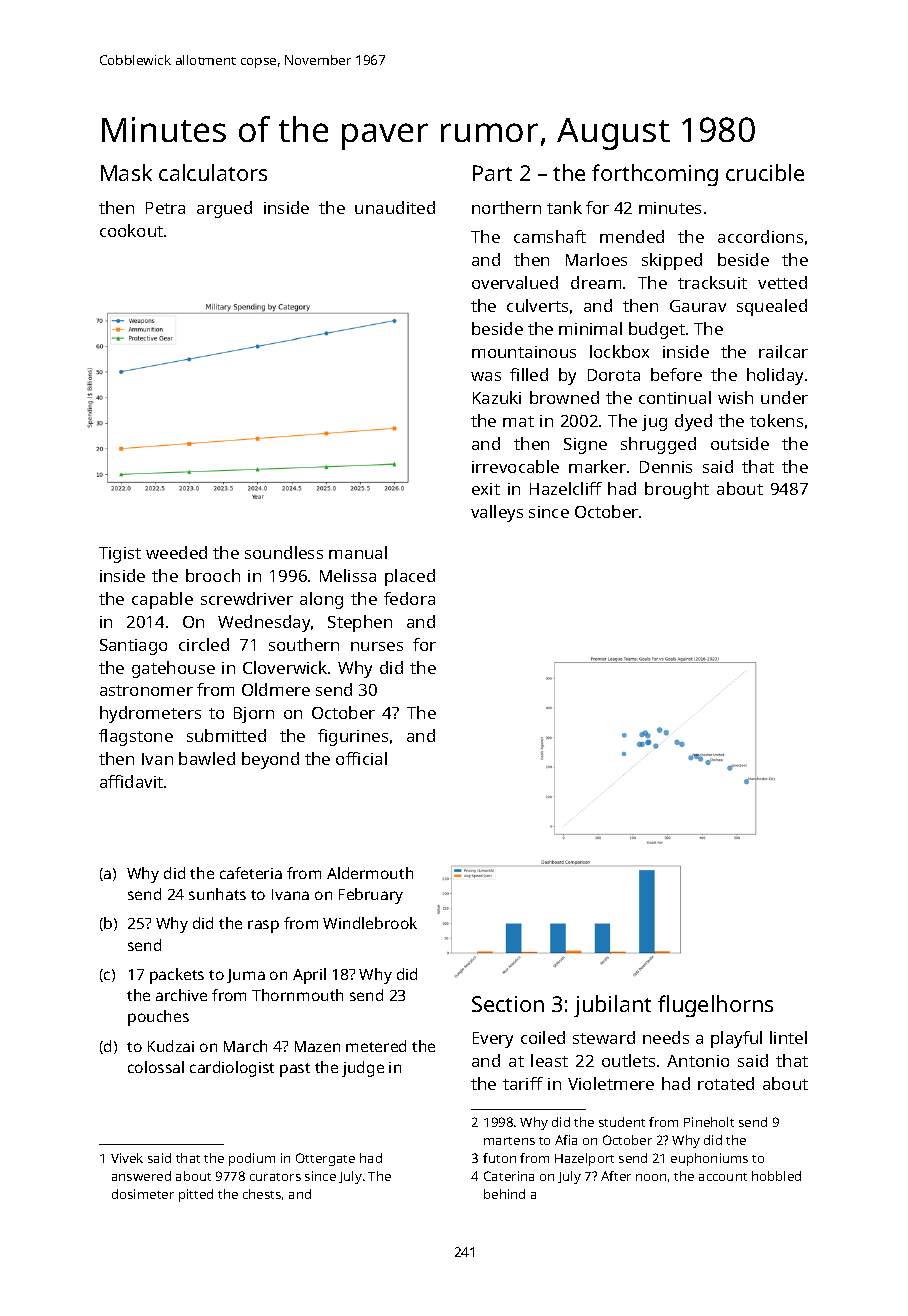 The width and height of the image is (908, 1316). Describe the element at coordinates (251, 873) in the image. I see `cafeteria` at that location.
